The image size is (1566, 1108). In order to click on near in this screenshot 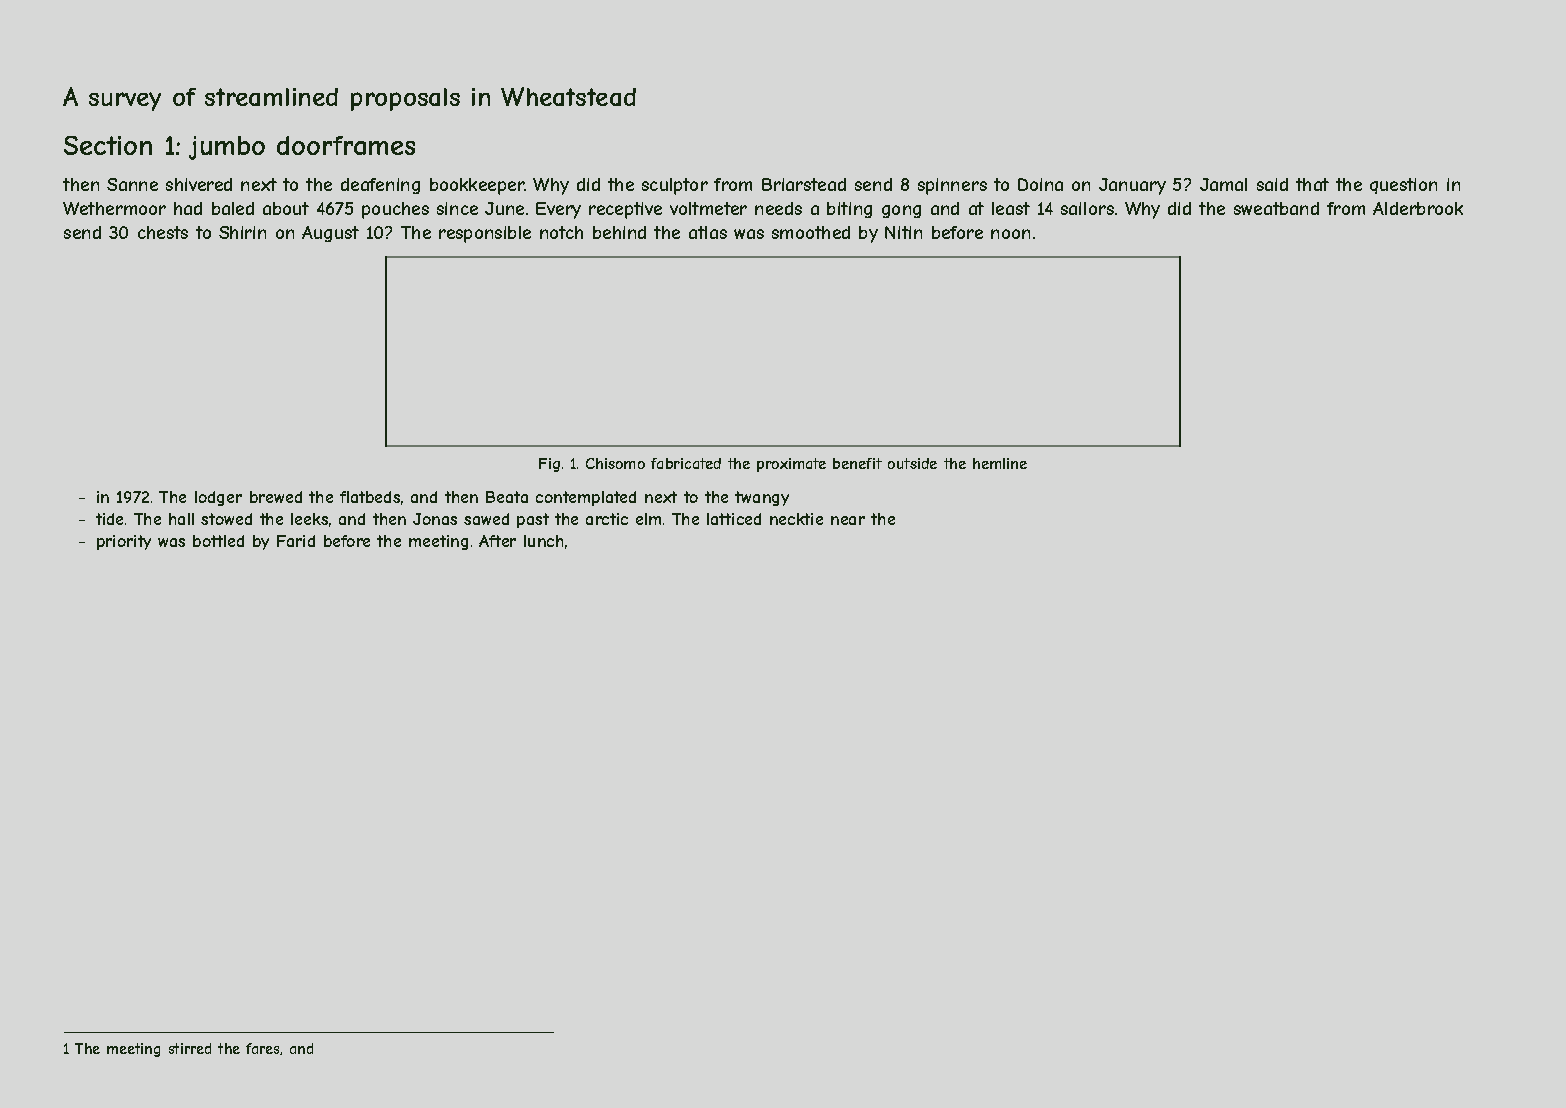, I will do `click(848, 520)`.
